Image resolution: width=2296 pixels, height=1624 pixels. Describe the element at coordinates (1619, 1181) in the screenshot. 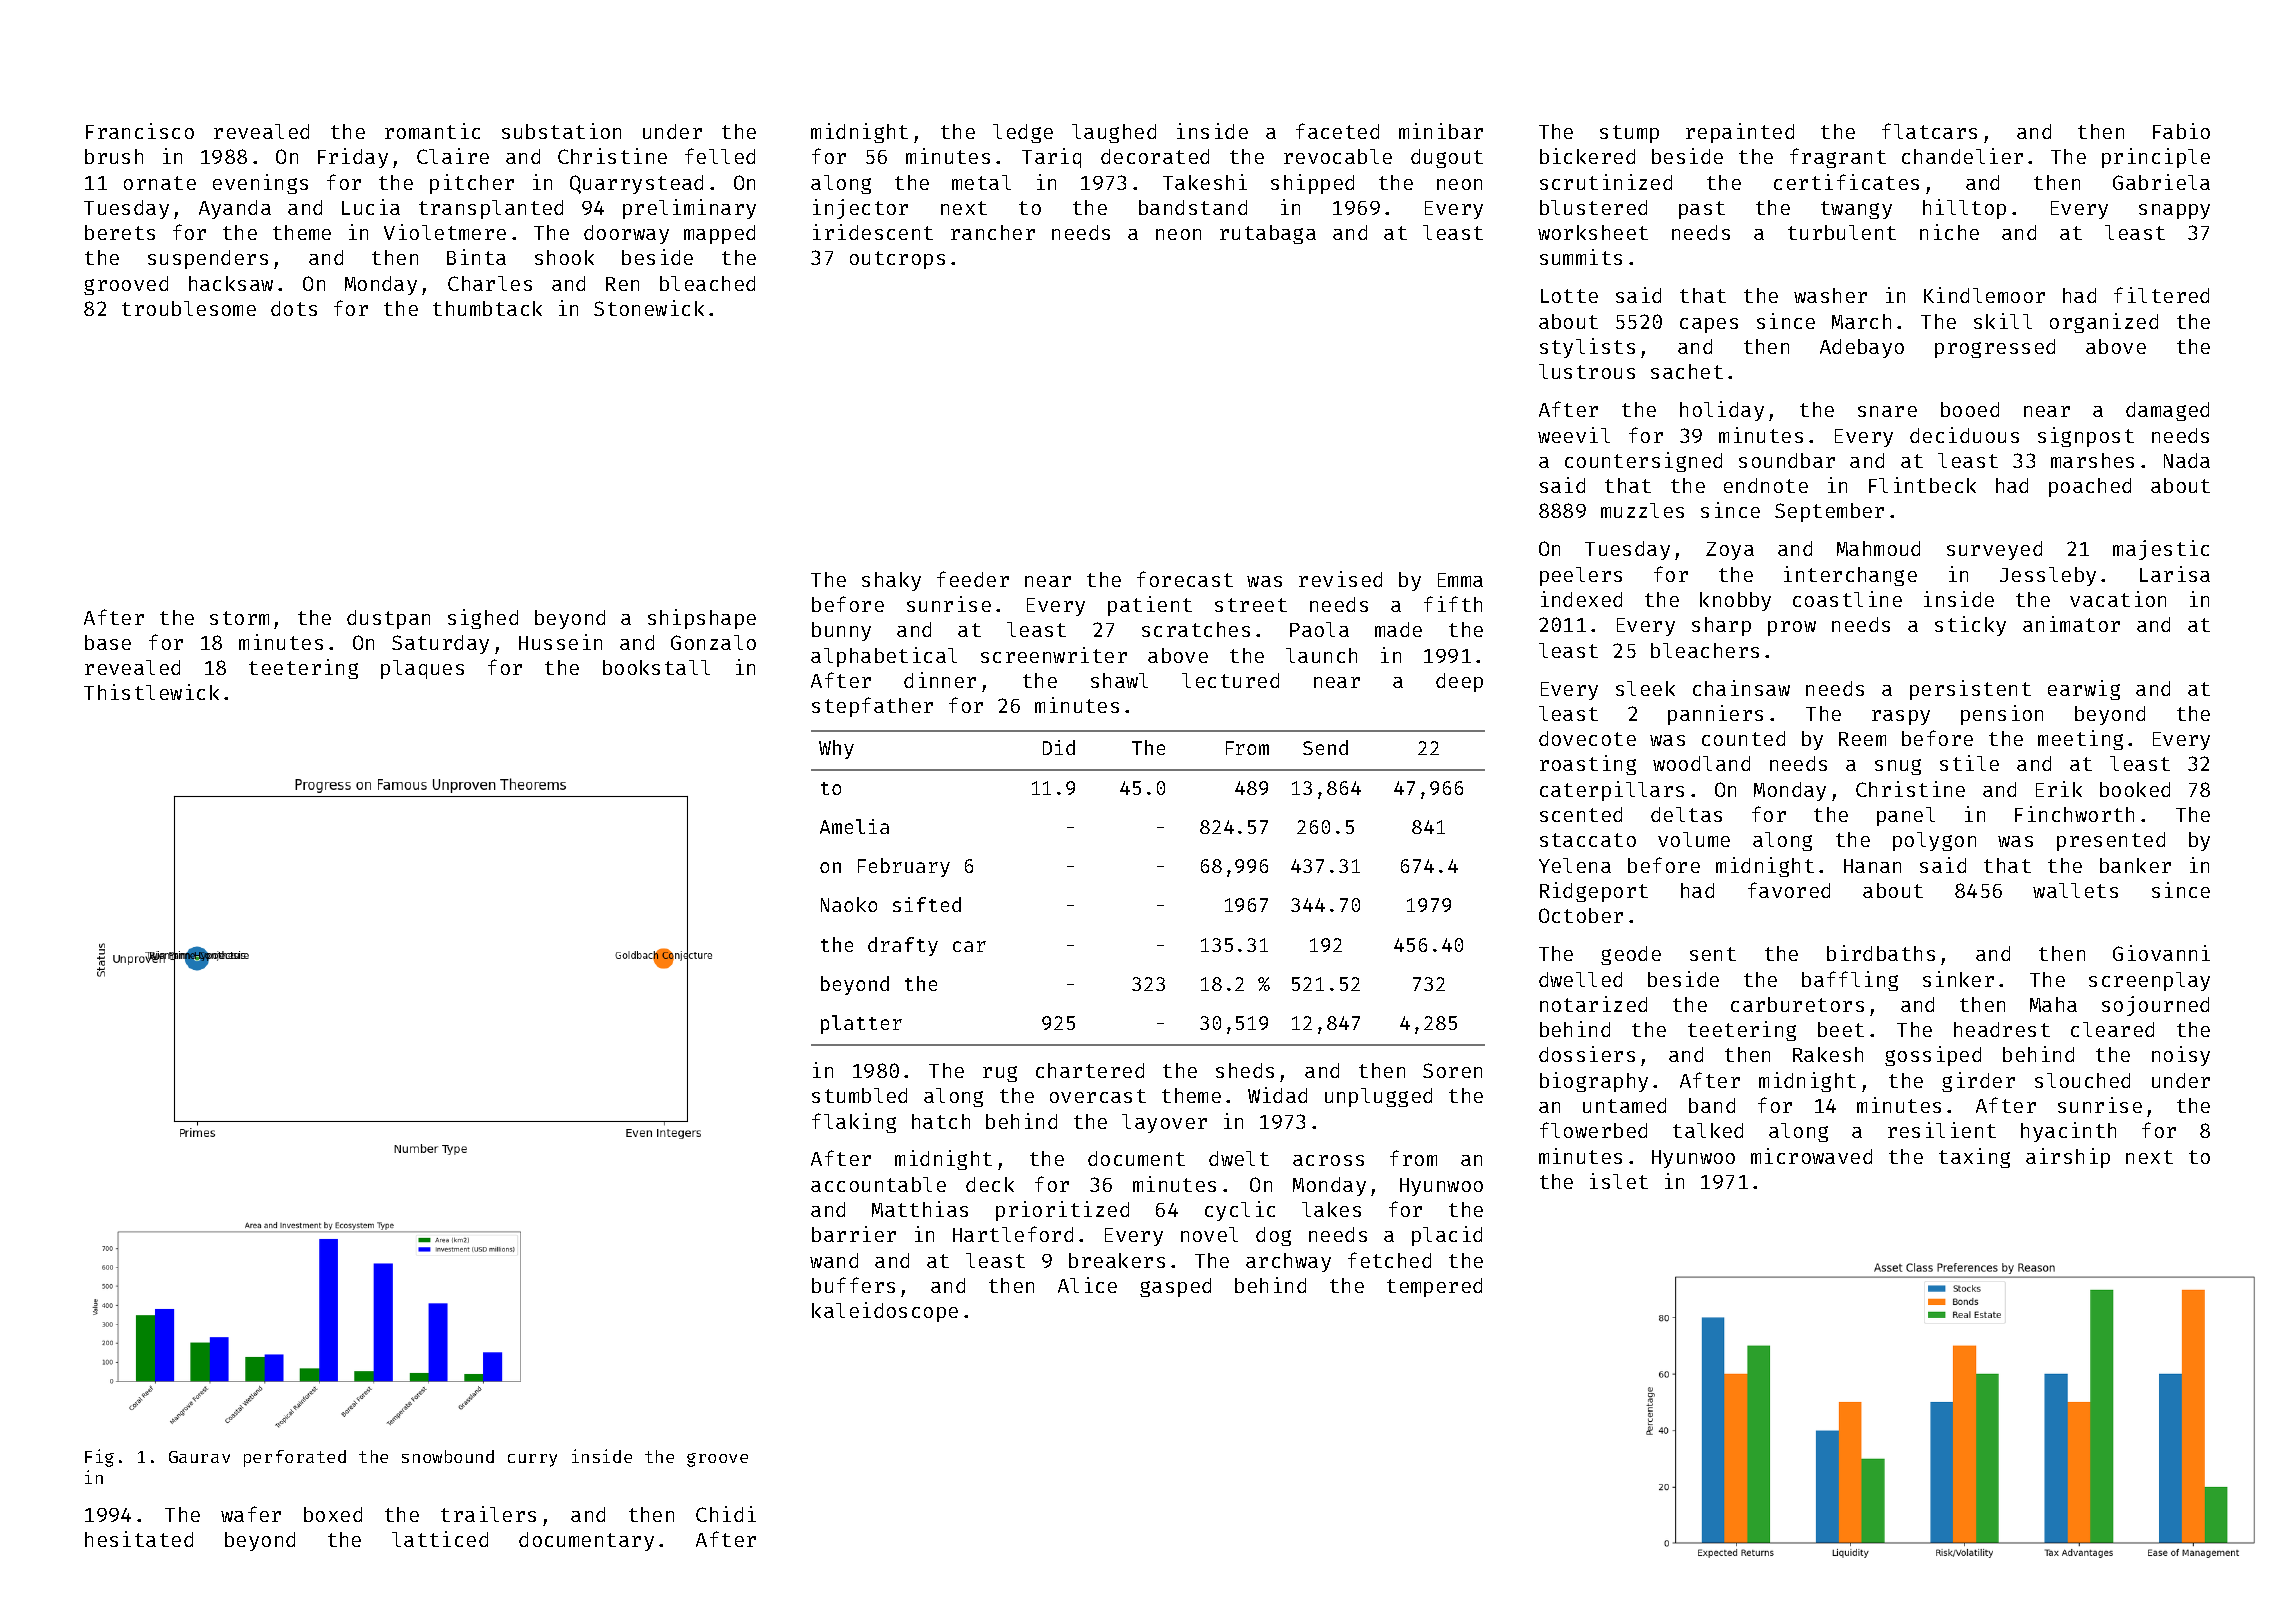

I see `islet` at that location.
